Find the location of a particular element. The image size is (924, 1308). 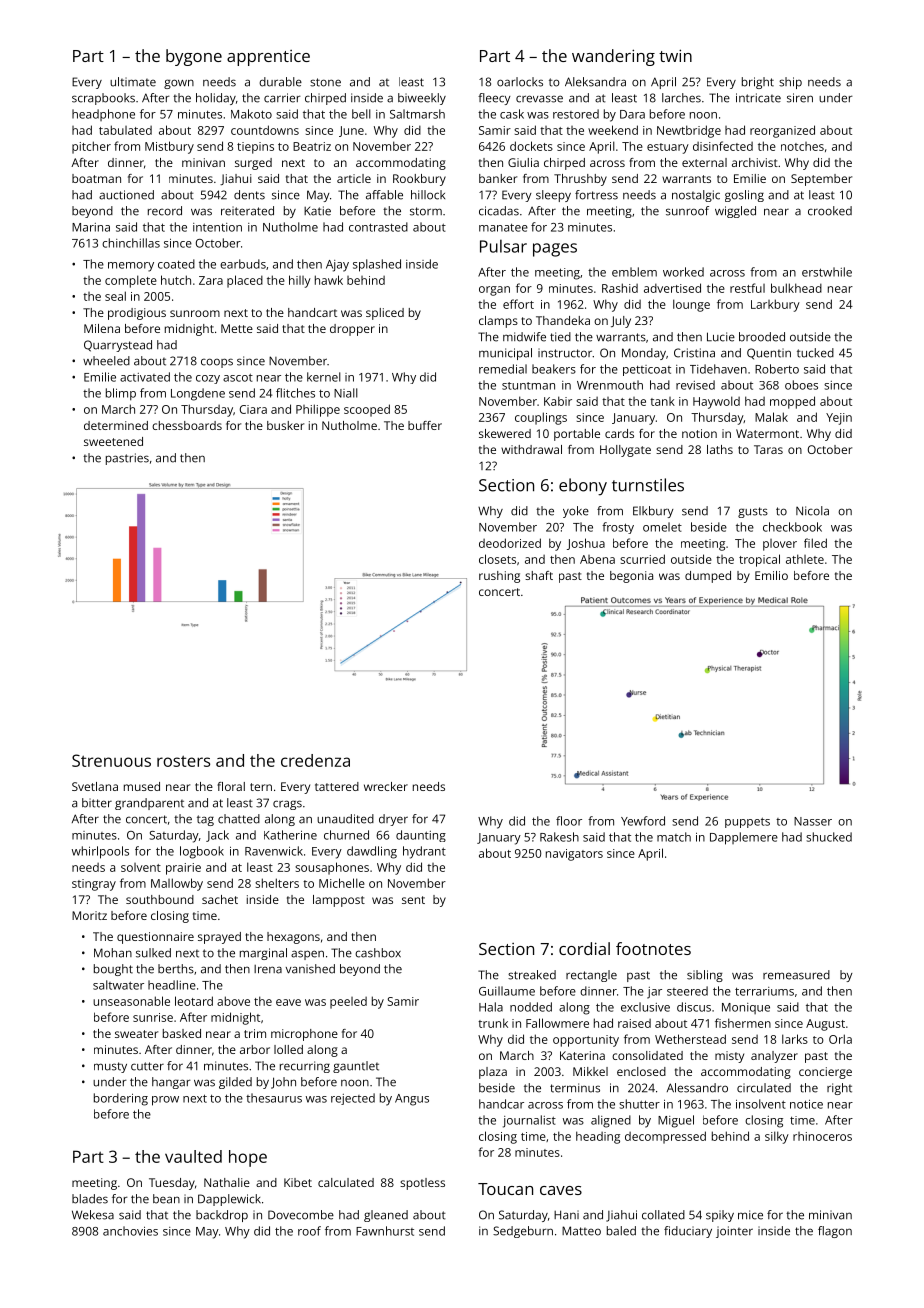

shucked is located at coordinates (829, 837).
